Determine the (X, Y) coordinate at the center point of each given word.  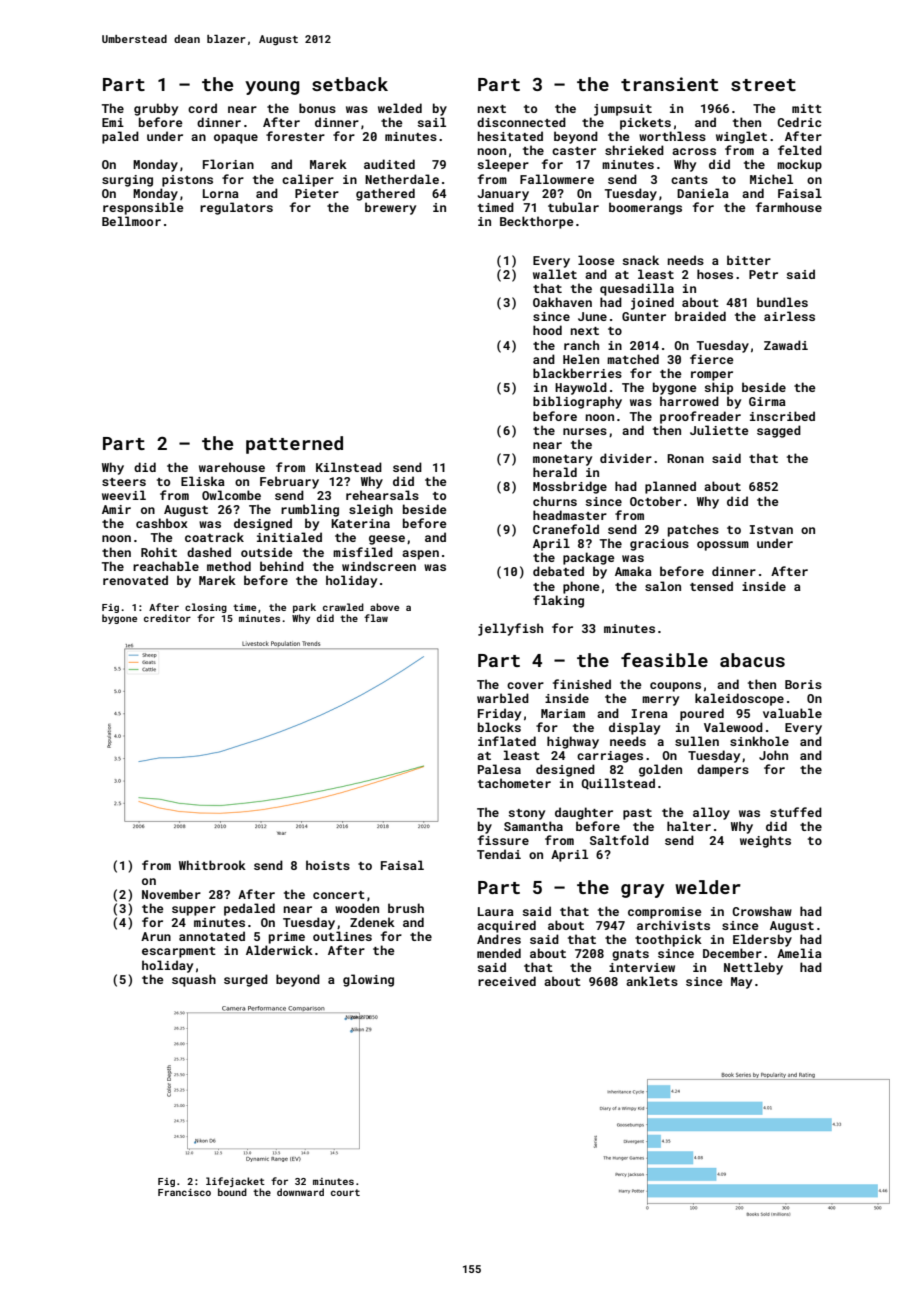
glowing (368, 980)
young (272, 88)
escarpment (179, 952)
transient (669, 84)
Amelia (799, 953)
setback (350, 84)
